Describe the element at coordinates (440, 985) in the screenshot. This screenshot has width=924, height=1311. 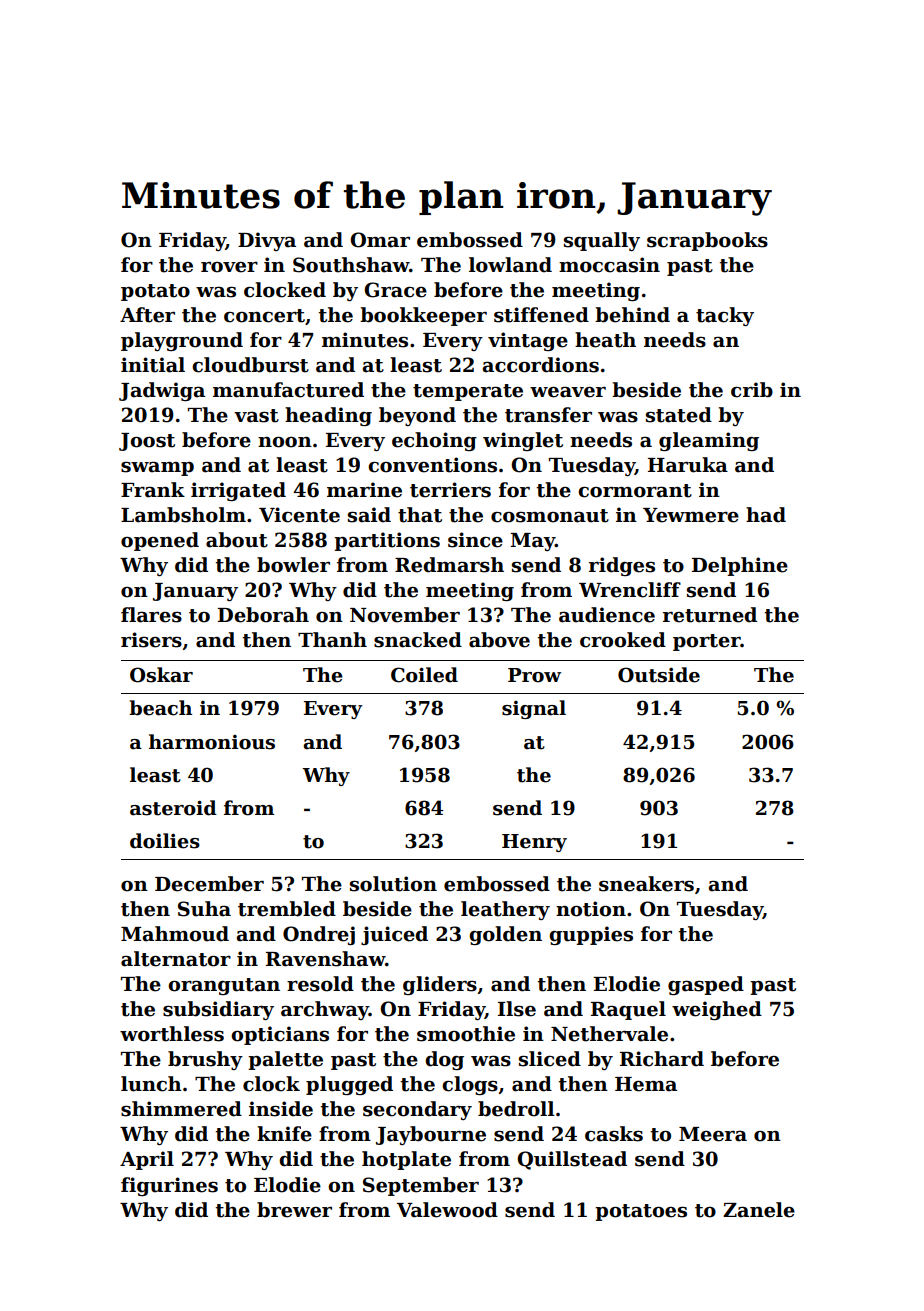
I see `gliders` at that location.
